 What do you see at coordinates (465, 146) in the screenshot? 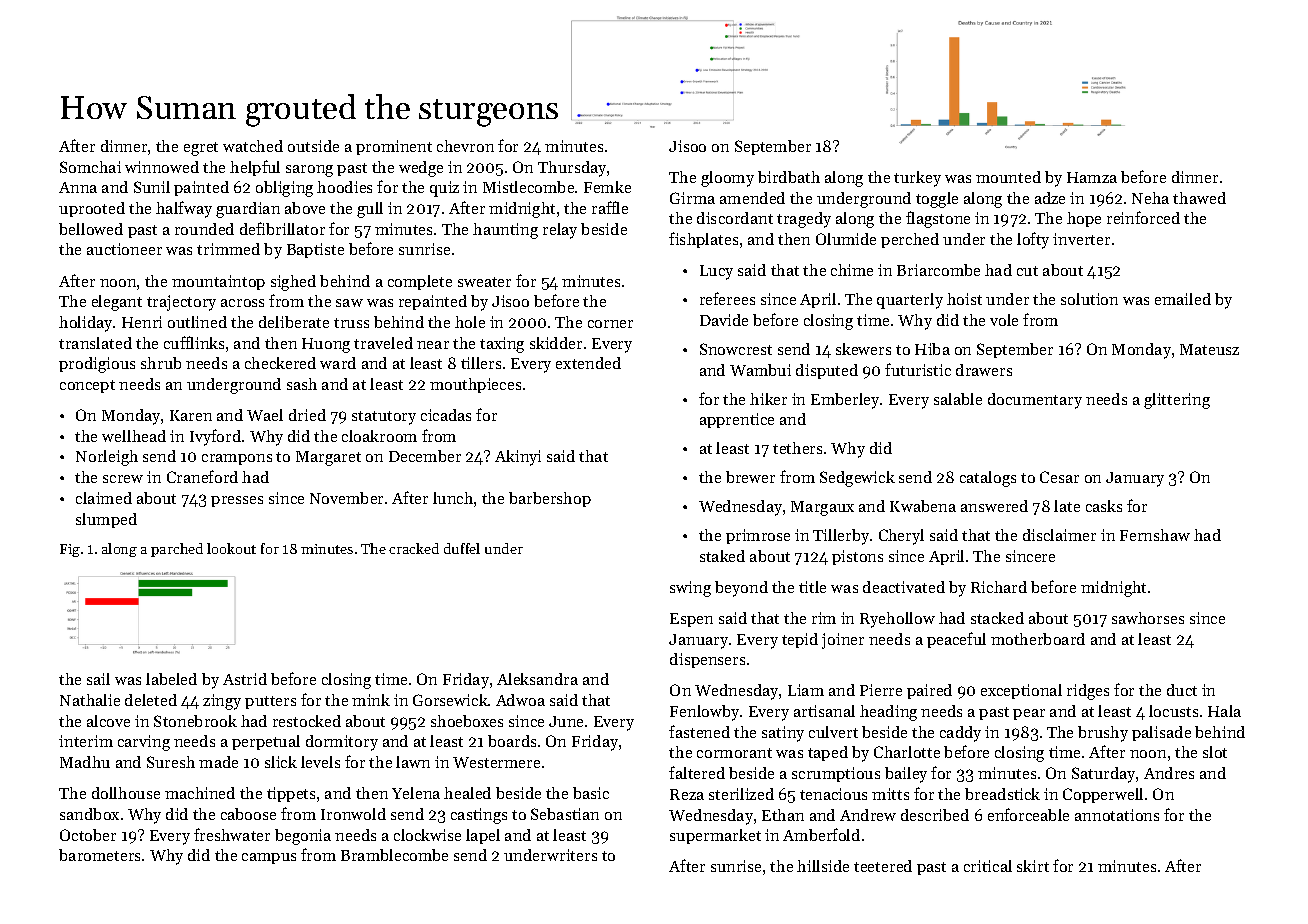
I see `chevron` at bounding box center [465, 146].
